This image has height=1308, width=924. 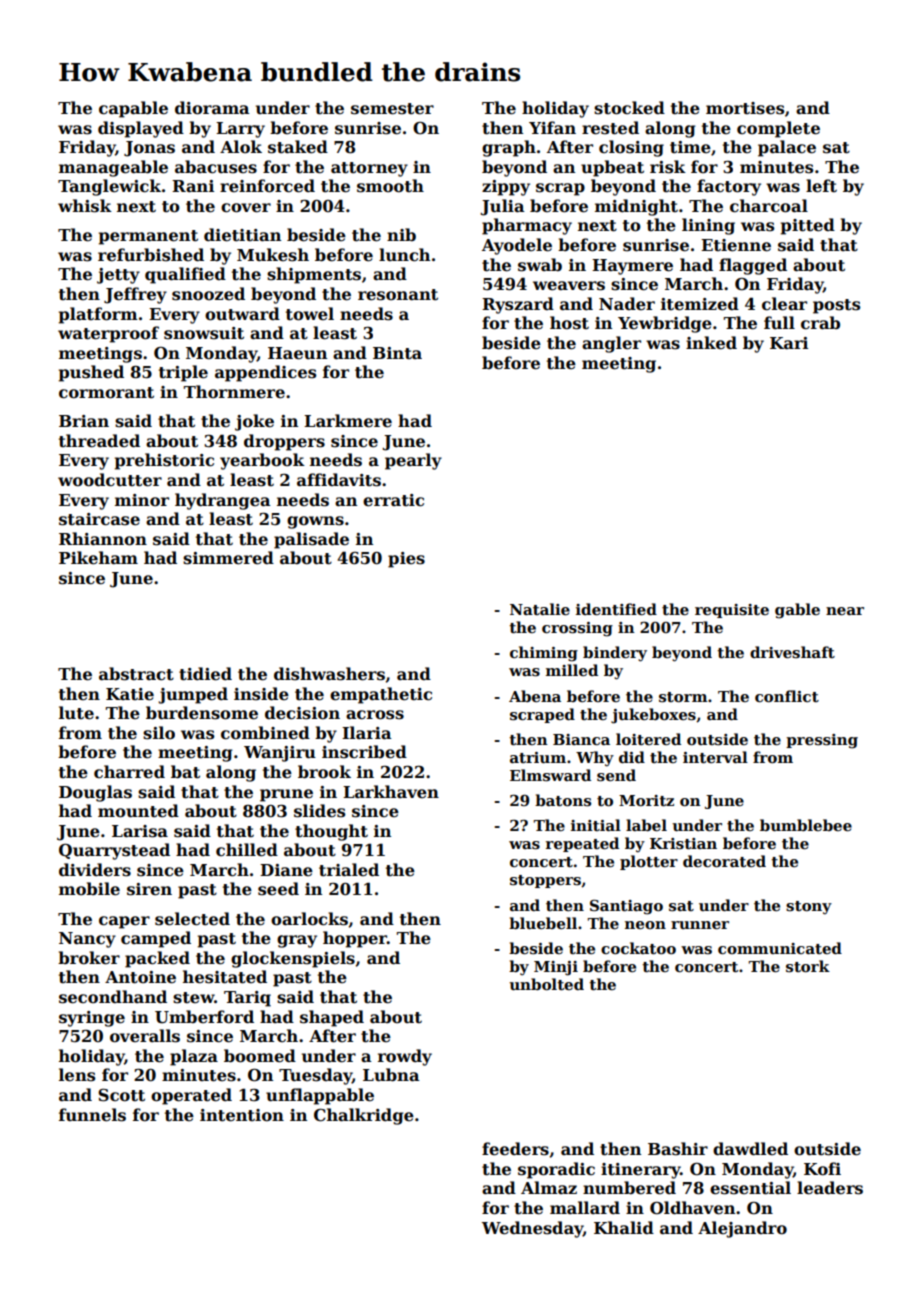 What do you see at coordinates (581, 739) in the image?
I see `Bianca` at bounding box center [581, 739].
